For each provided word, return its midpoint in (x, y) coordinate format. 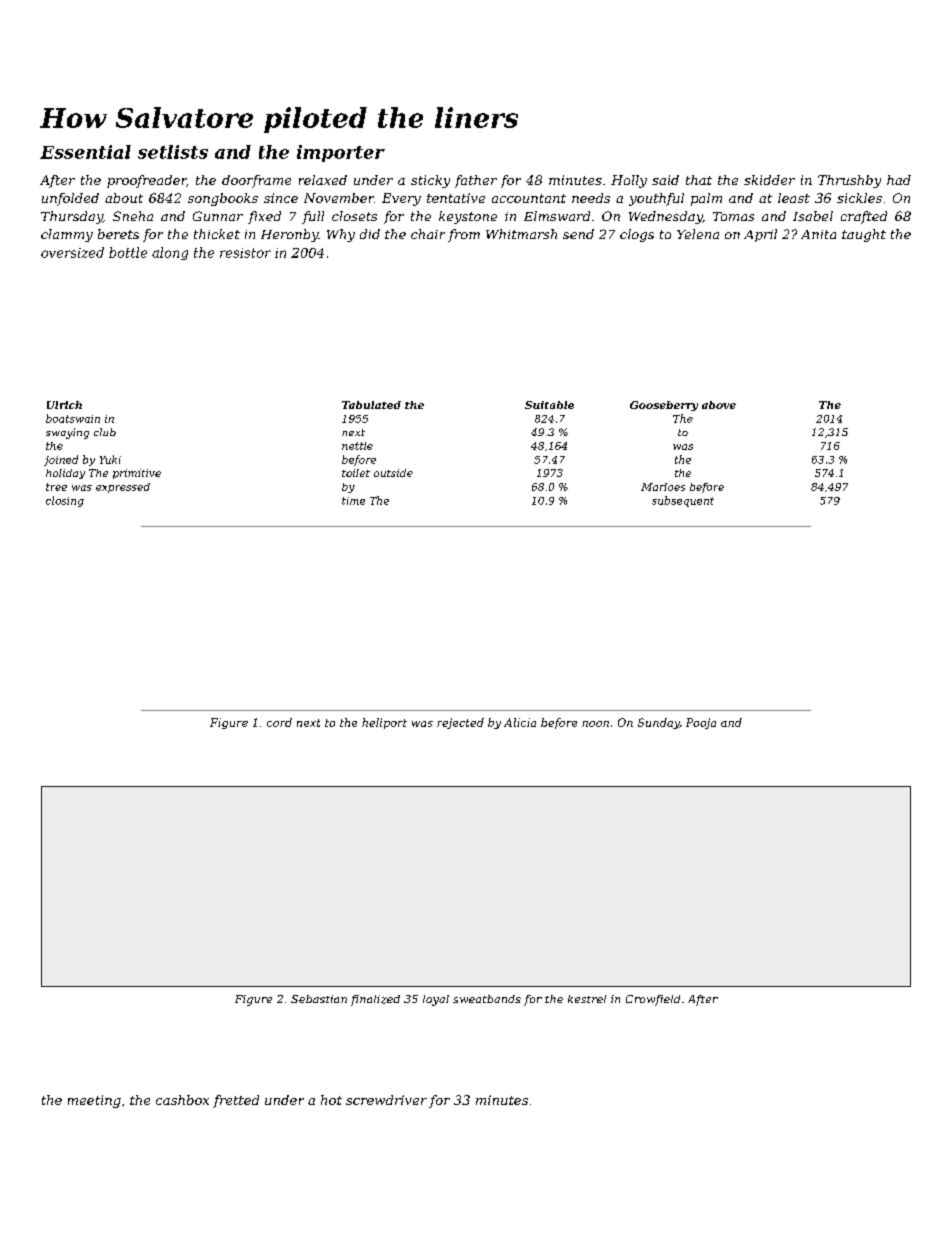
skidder (769, 180)
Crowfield (653, 1000)
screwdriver (386, 1100)
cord (279, 722)
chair (428, 234)
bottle (128, 252)
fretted (236, 1101)
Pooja (701, 723)
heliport (384, 723)
